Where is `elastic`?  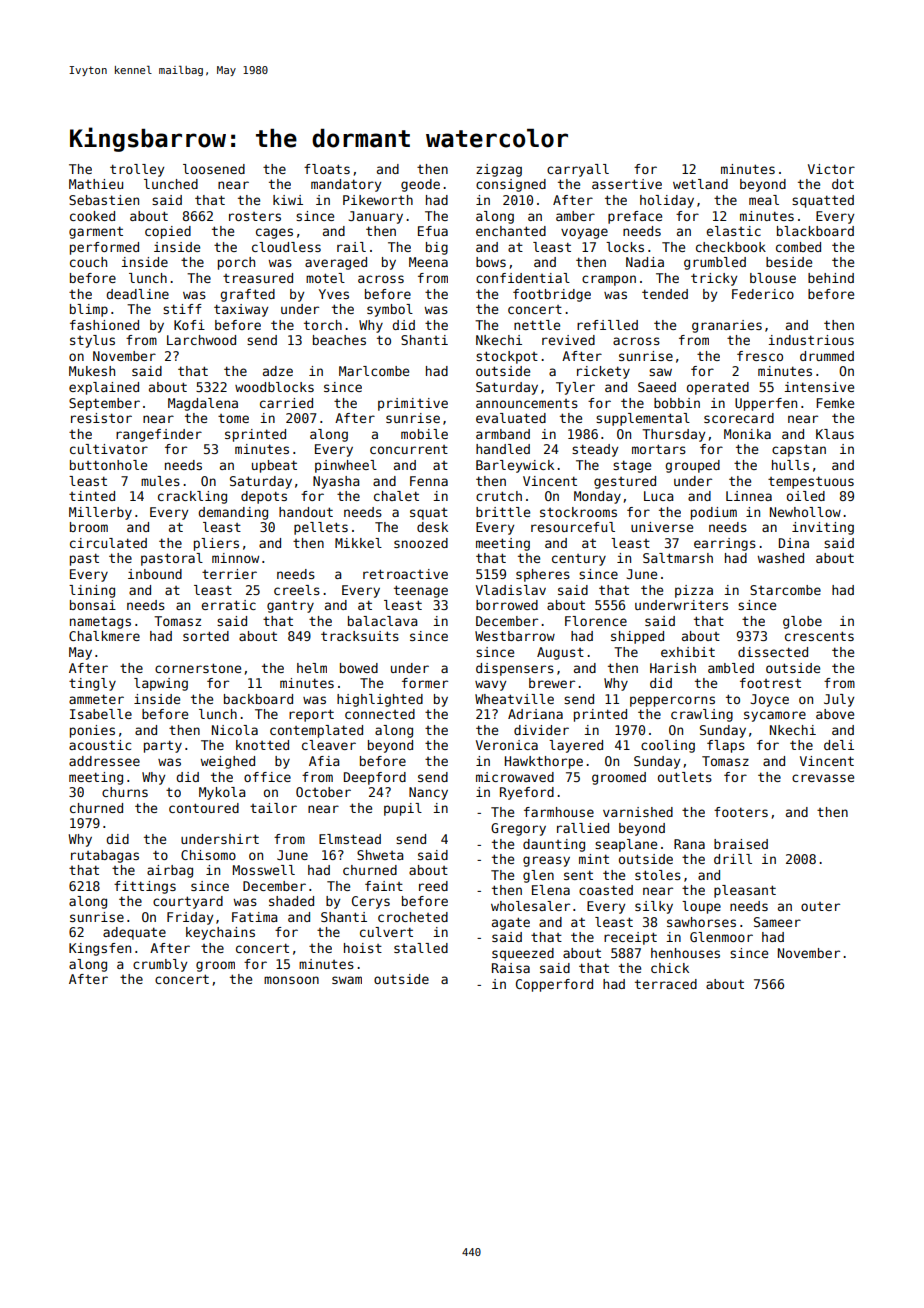 elastic is located at coordinates (733, 231).
